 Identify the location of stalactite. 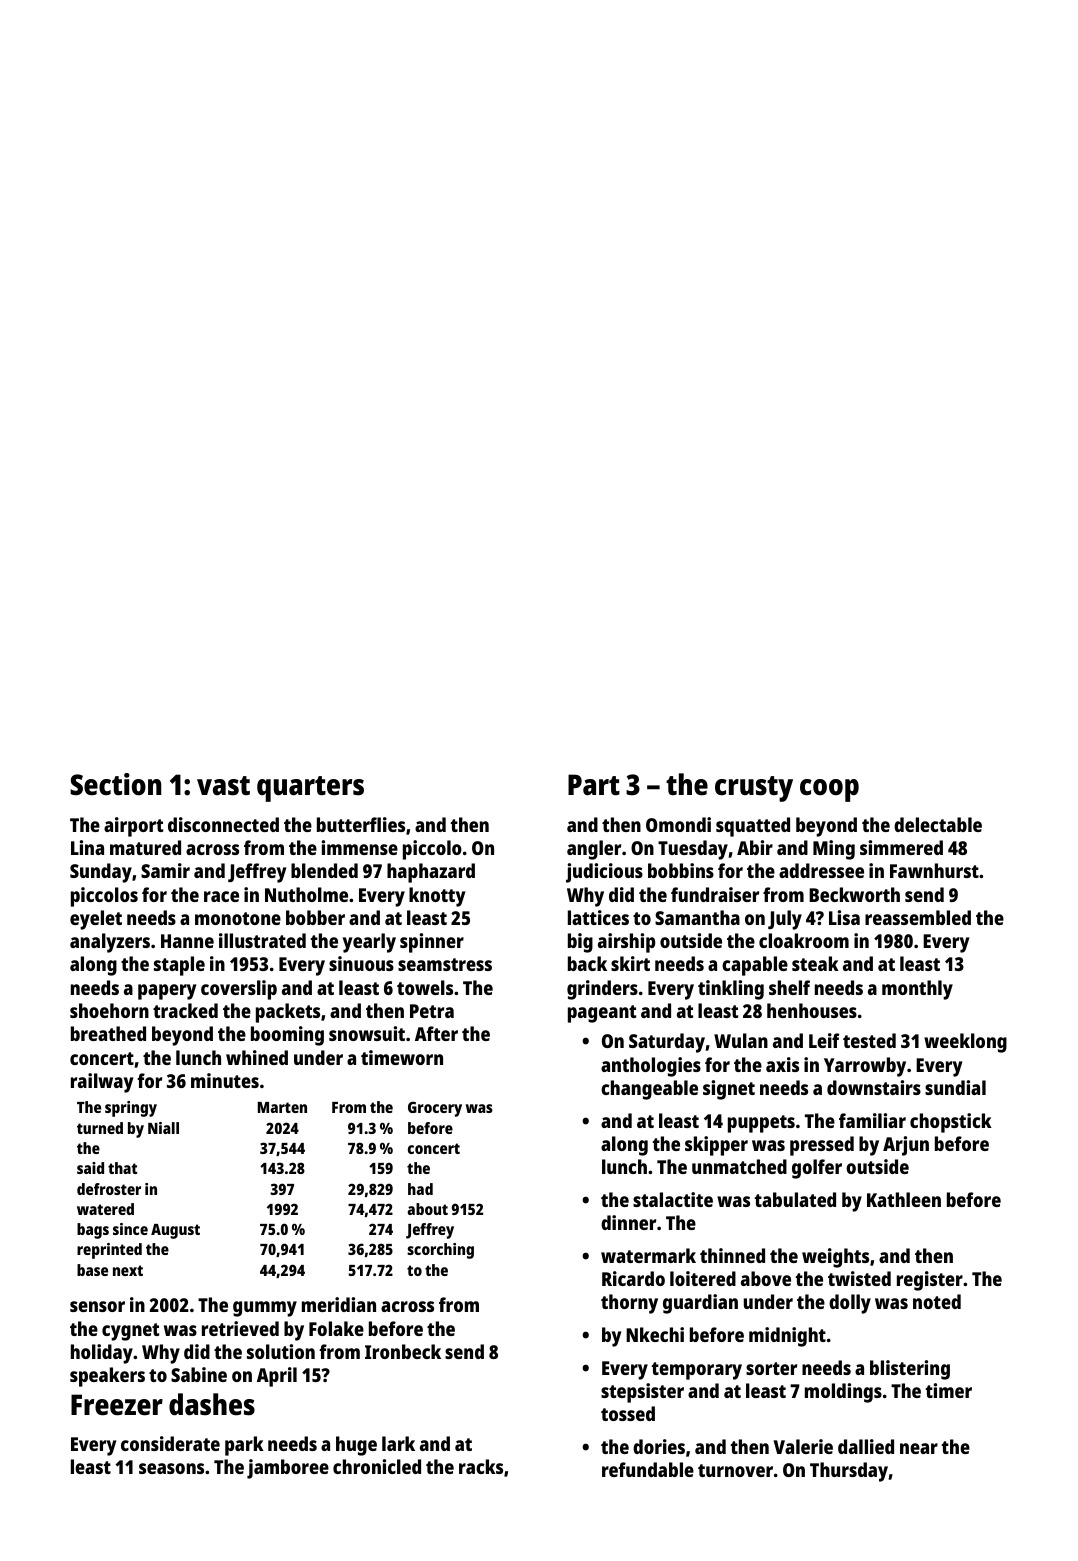
(673, 1199).
